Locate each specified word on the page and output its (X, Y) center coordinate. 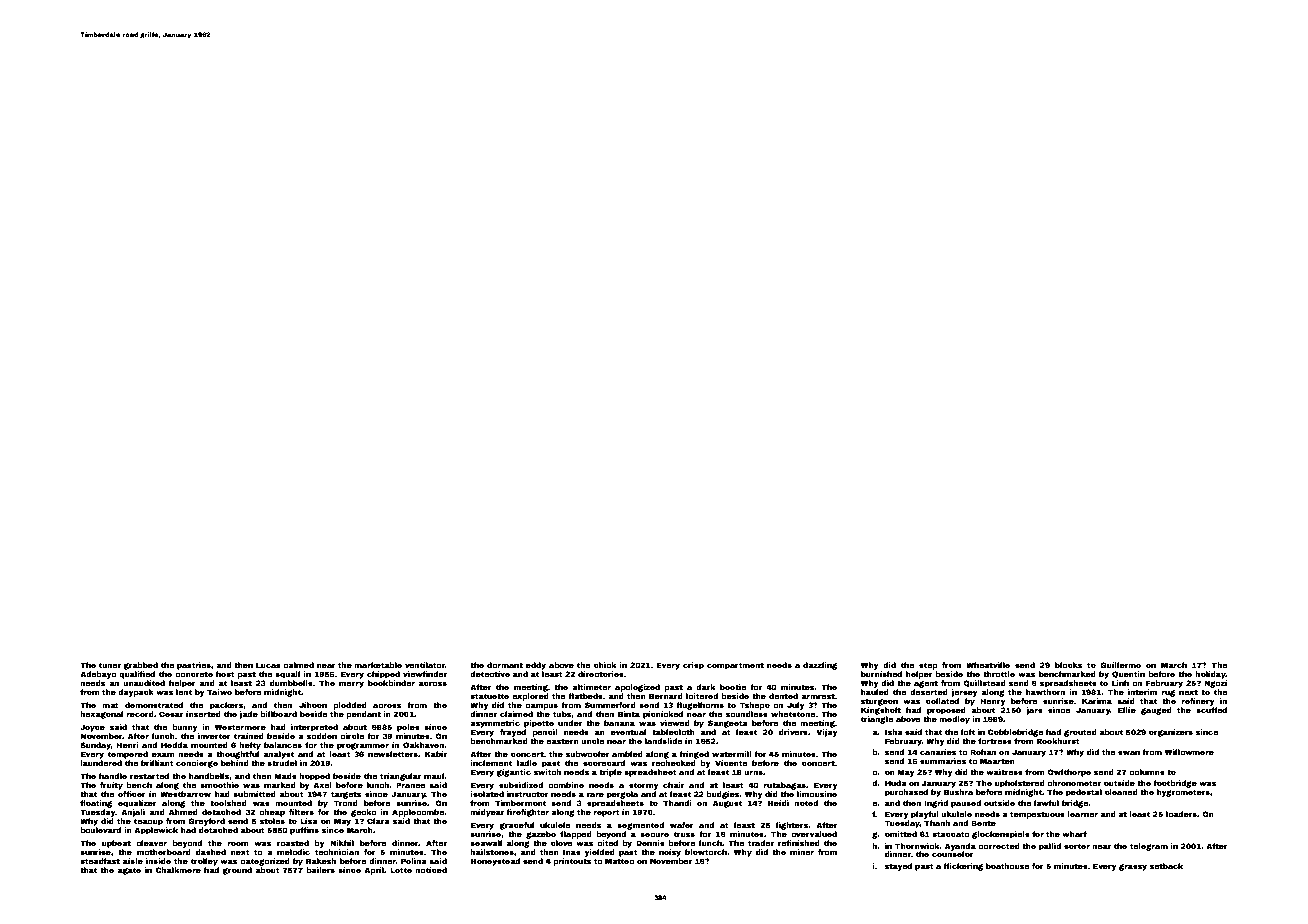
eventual (628, 732)
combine (566, 785)
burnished (881, 674)
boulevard (100, 830)
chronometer (1074, 783)
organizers (1171, 733)
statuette (489, 696)
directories (601, 674)
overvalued (814, 834)
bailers (320, 870)
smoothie (219, 785)
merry (351, 685)
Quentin (1128, 674)
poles (408, 728)
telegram (1149, 847)
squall (287, 675)
